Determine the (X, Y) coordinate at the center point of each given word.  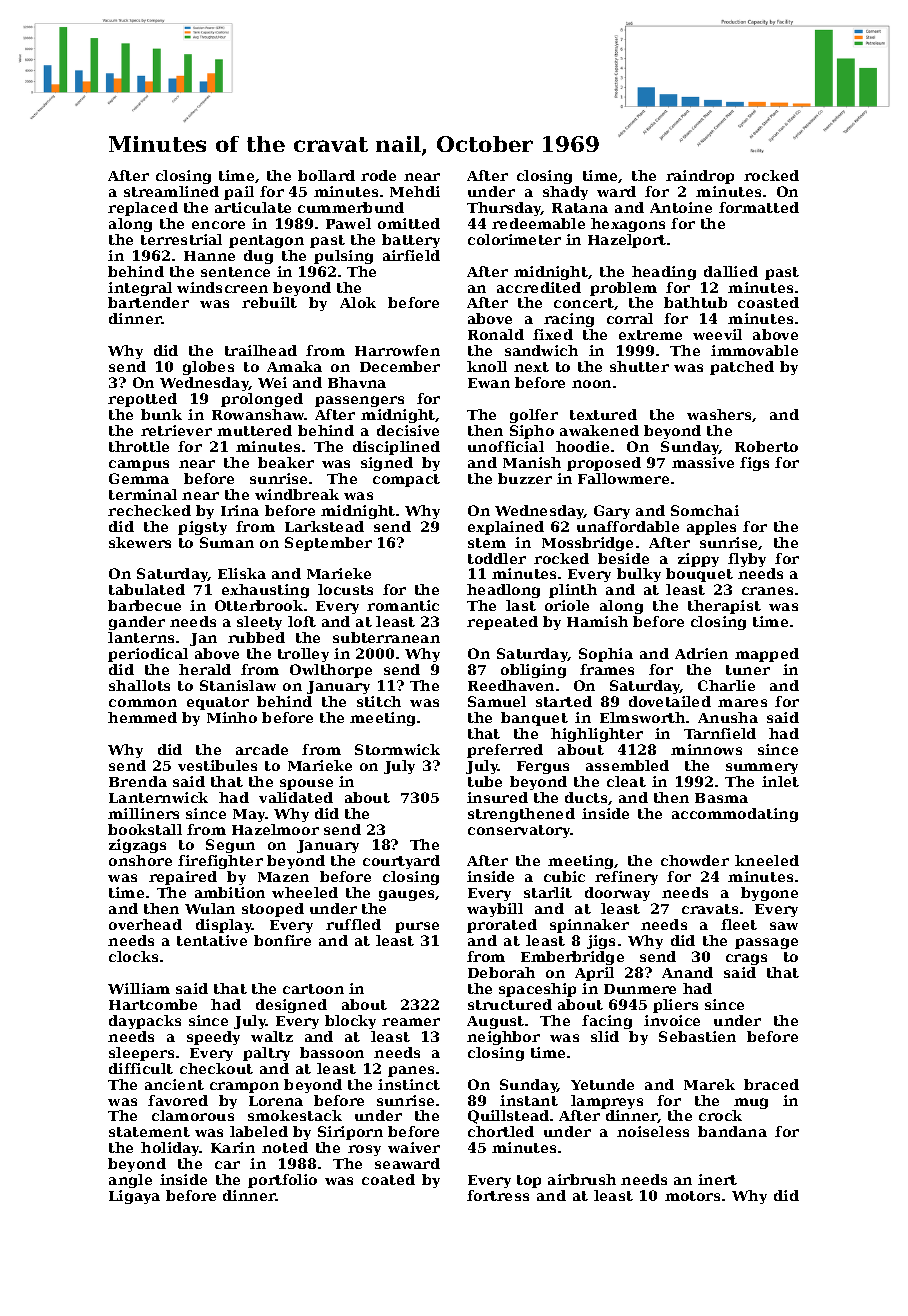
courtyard (401, 862)
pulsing (343, 257)
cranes (767, 591)
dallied (731, 271)
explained (506, 528)
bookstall (145, 829)
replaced (143, 209)
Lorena (276, 1101)
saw (784, 926)
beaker (286, 462)
